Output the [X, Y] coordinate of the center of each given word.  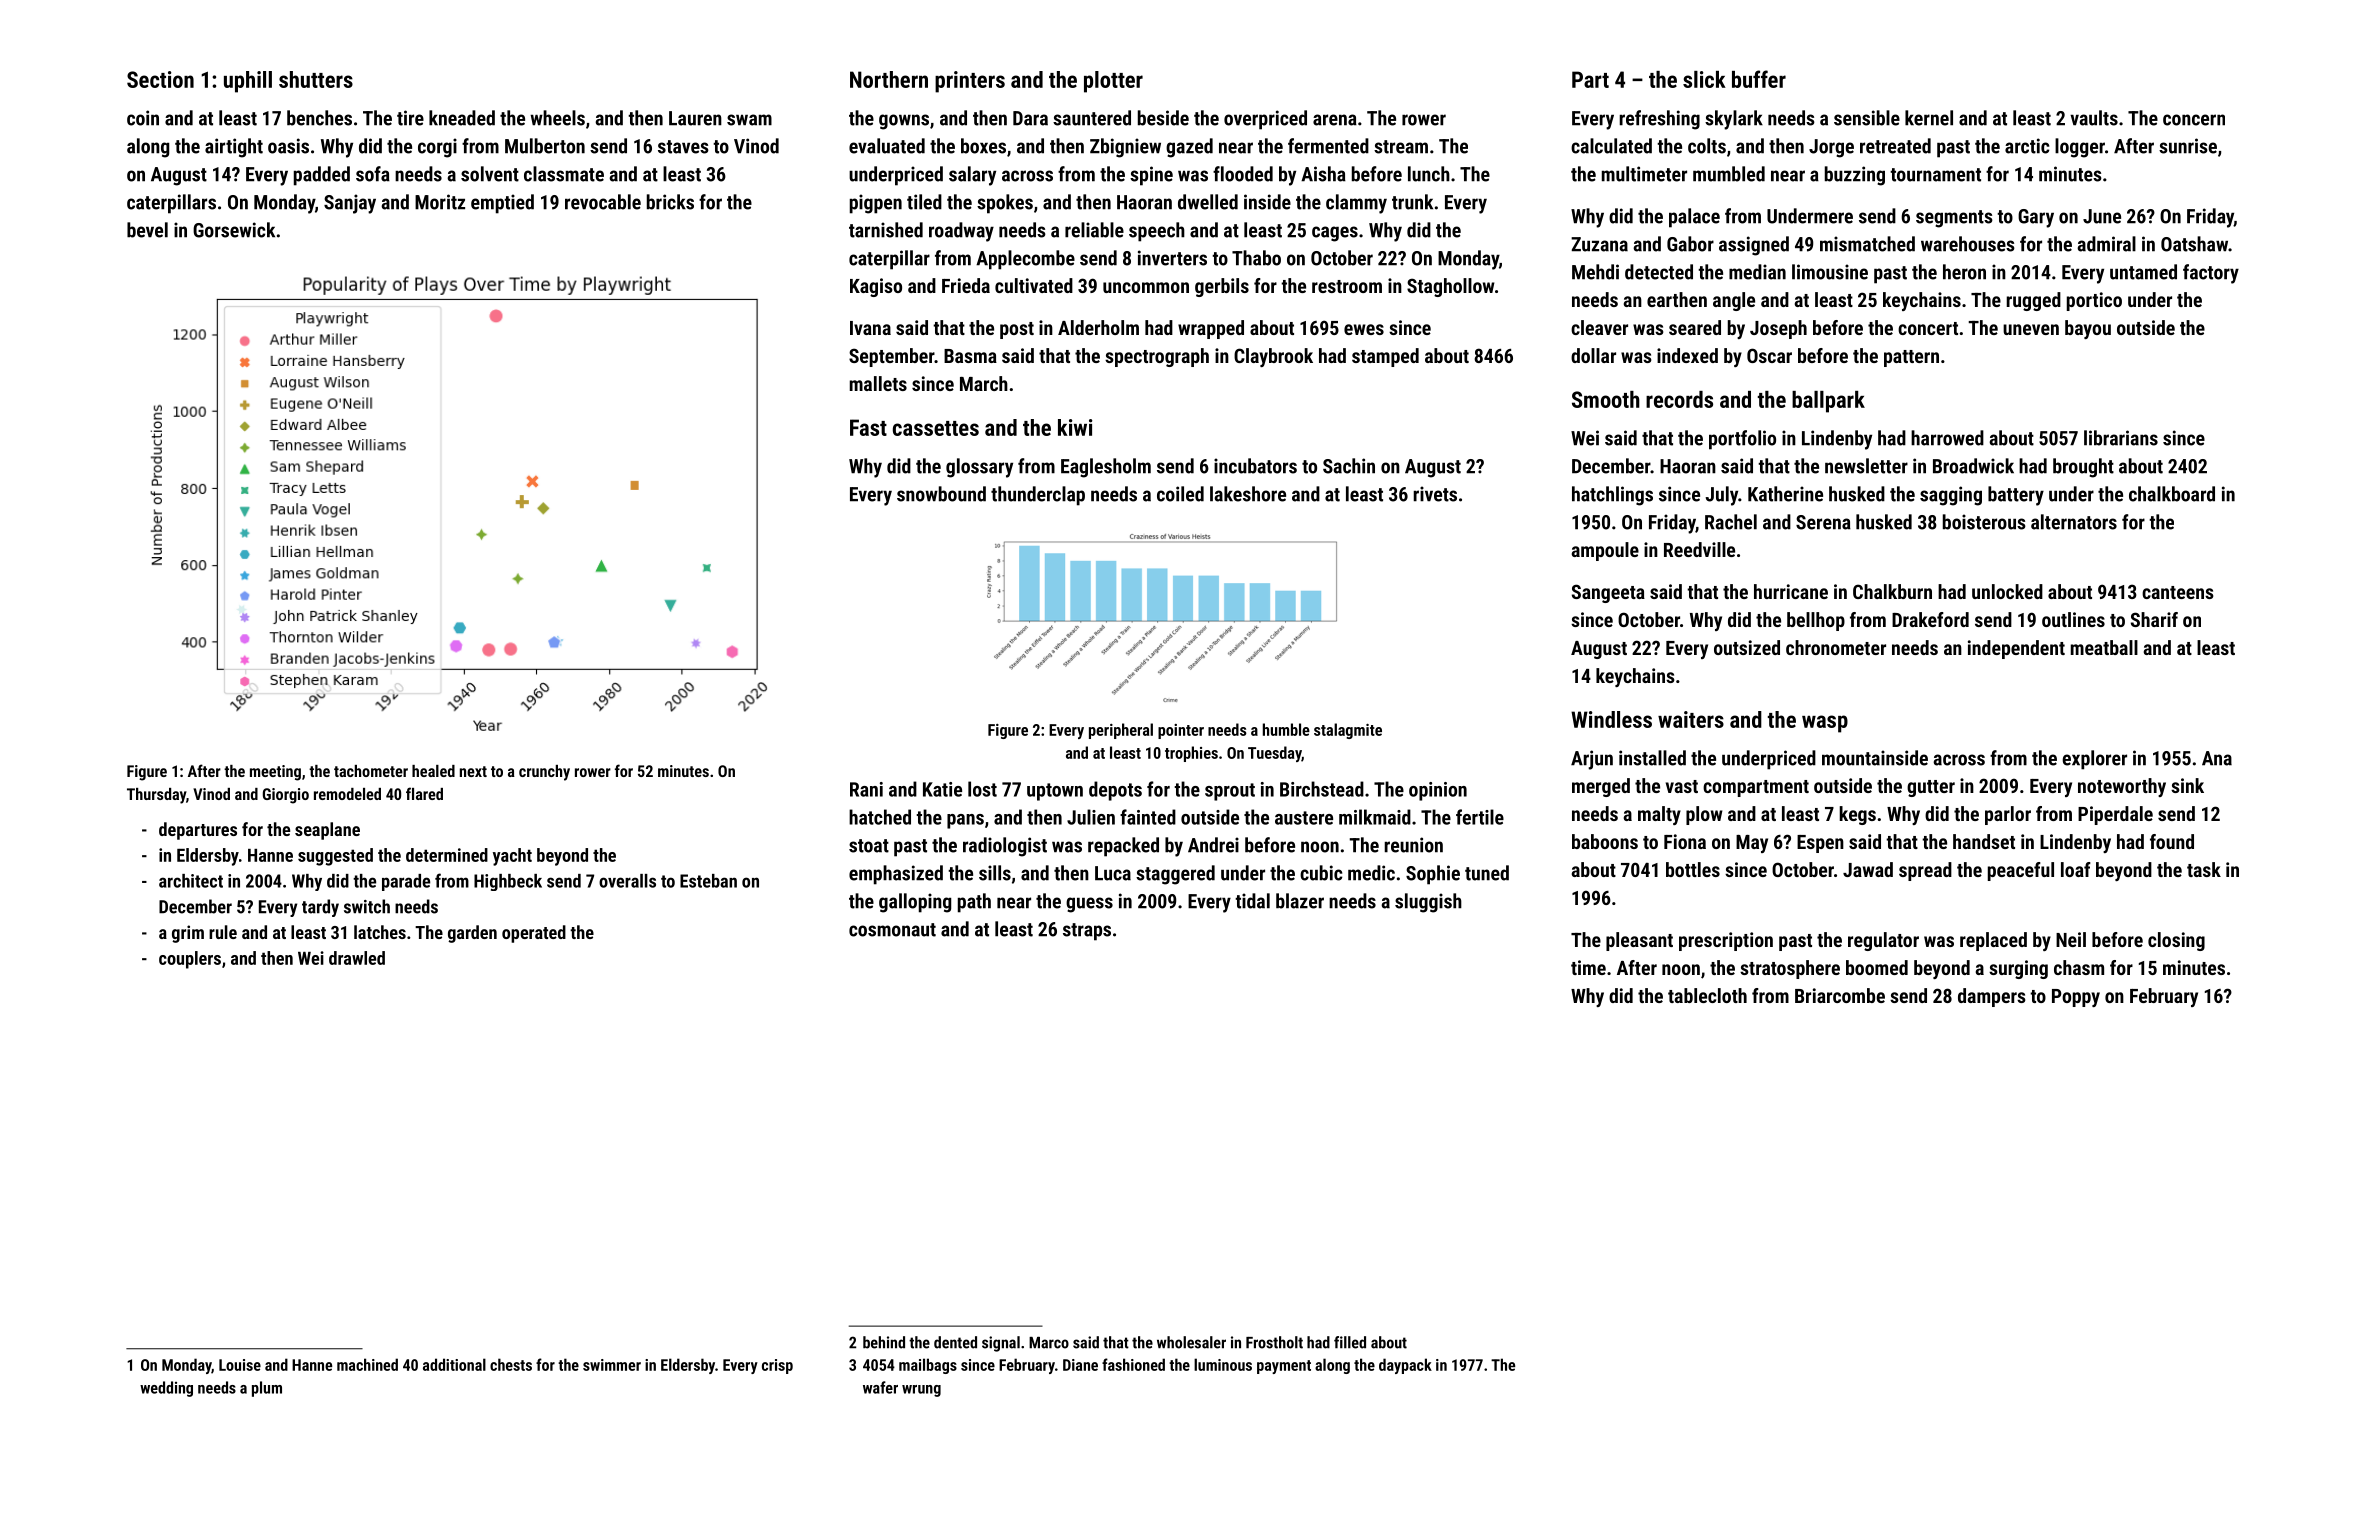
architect [191, 881]
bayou [2088, 329]
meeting [275, 773]
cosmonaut [892, 930]
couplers [190, 960]
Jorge [1831, 148]
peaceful [2021, 871]
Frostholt [1274, 1342]
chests [511, 1364]
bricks [670, 202]
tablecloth [1707, 995]
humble [1286, 729]
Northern [889, 79]
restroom [1347, 286]
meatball [2104, 647]
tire [410, 118]
